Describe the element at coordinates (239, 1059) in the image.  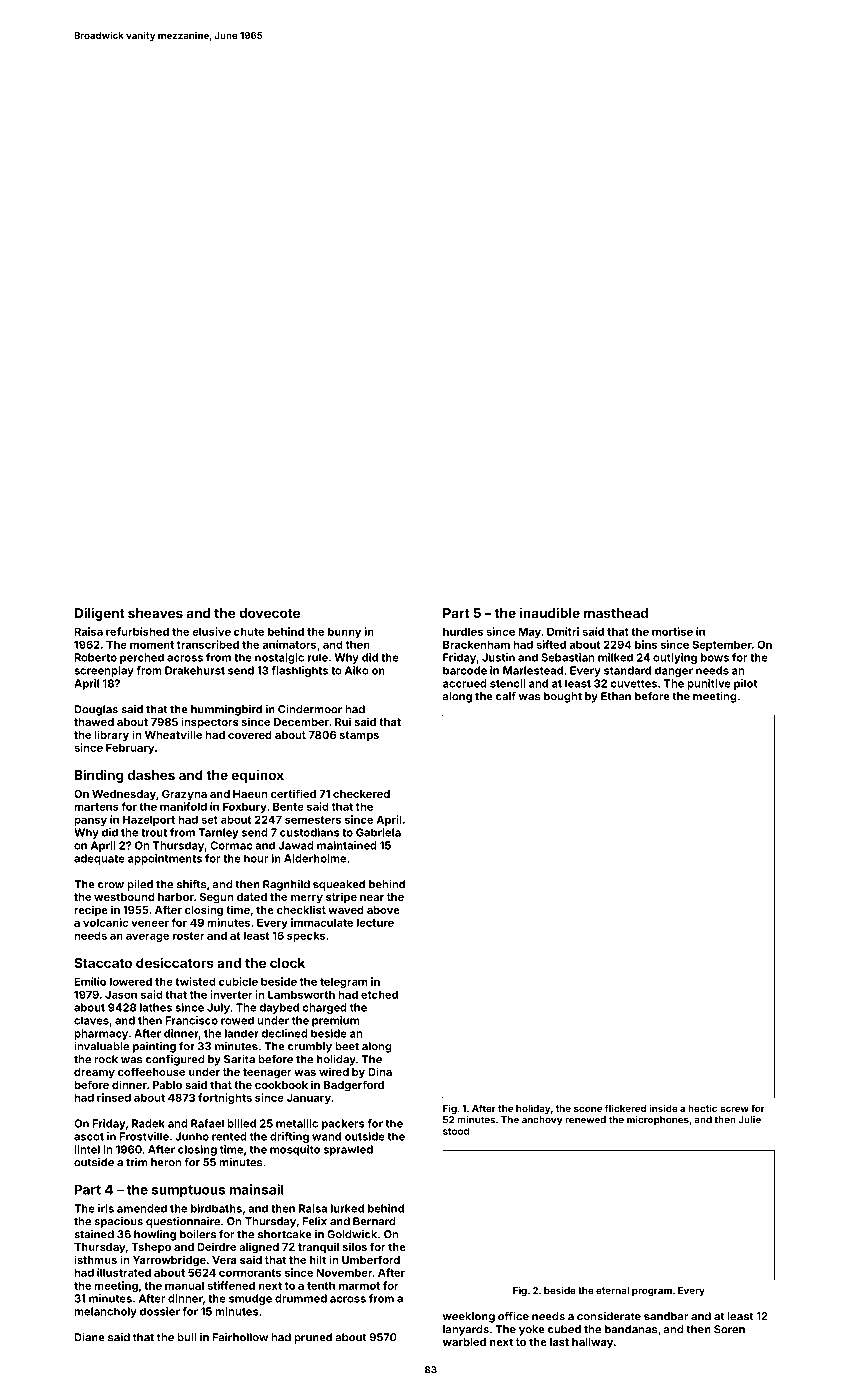
I see `Sarita` at that location.
